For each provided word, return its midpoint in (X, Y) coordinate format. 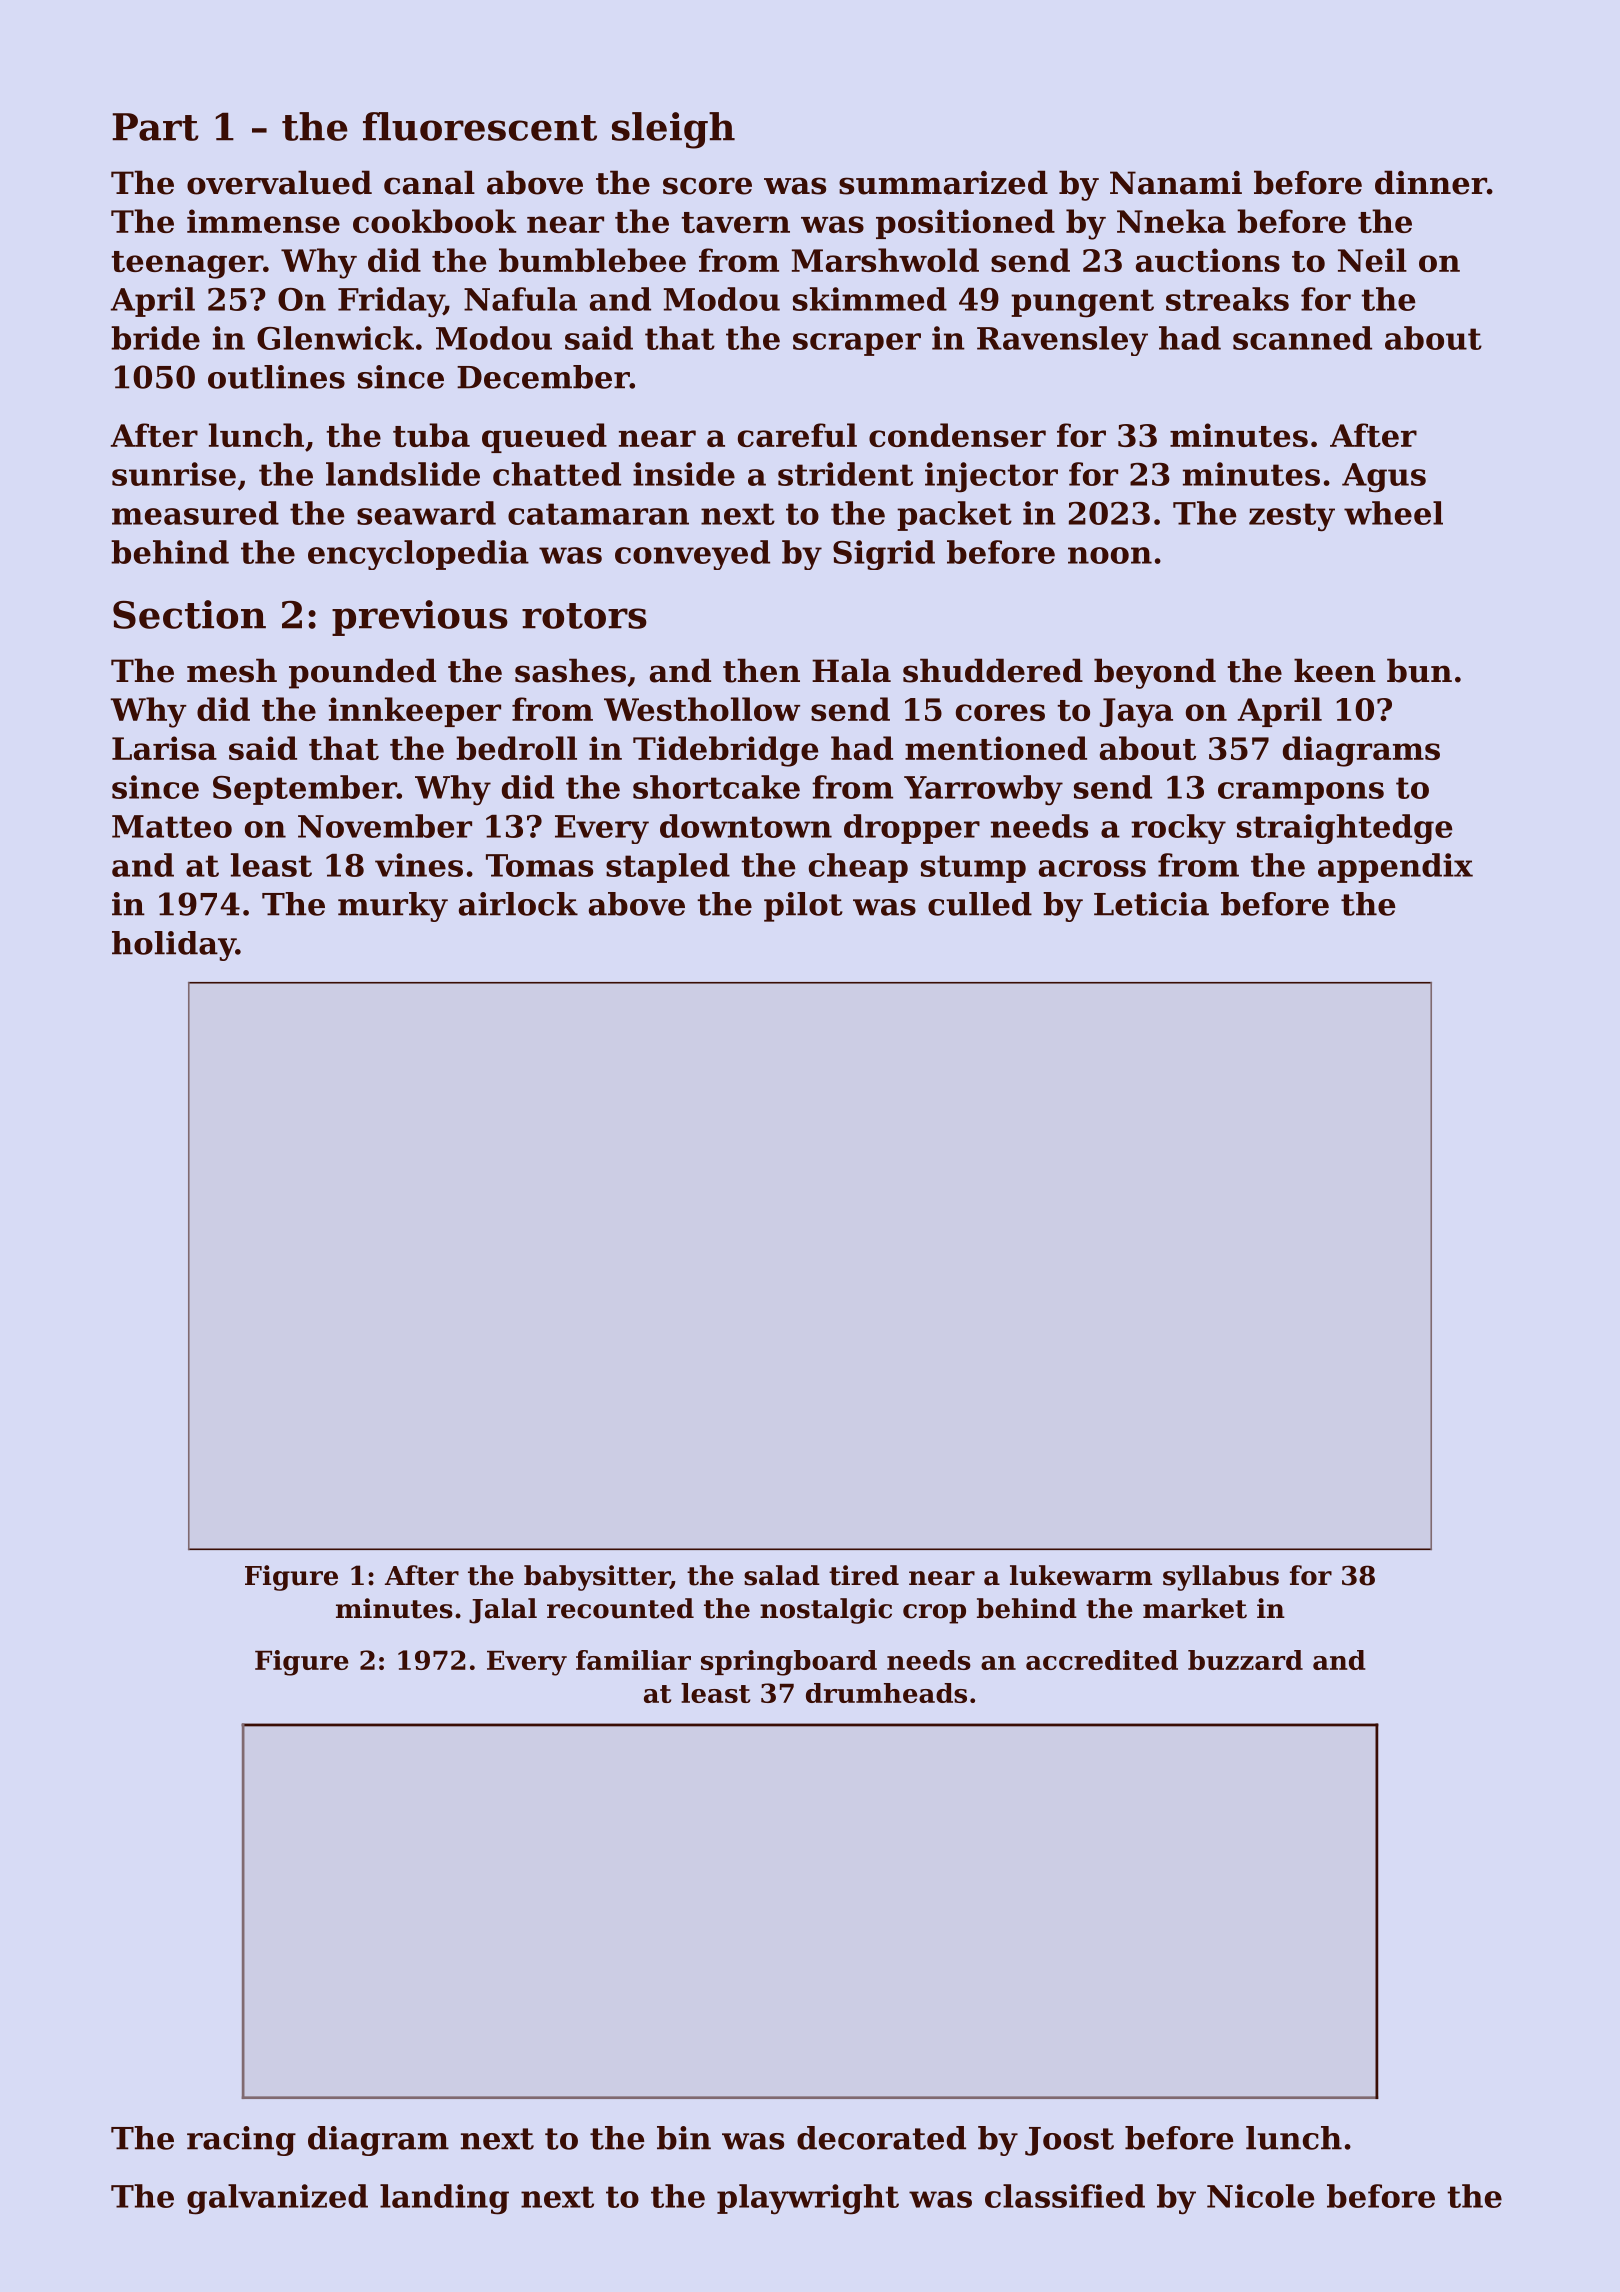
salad (782, 1575)
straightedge (1345, 829)
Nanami (1176, 183)
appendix (1395, 868)
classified (1065, 2196)
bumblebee (592, 260)
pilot (803, 907)
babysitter (597, 1578)
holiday (174, 946)
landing (444, 2199)
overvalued (279, 182)
